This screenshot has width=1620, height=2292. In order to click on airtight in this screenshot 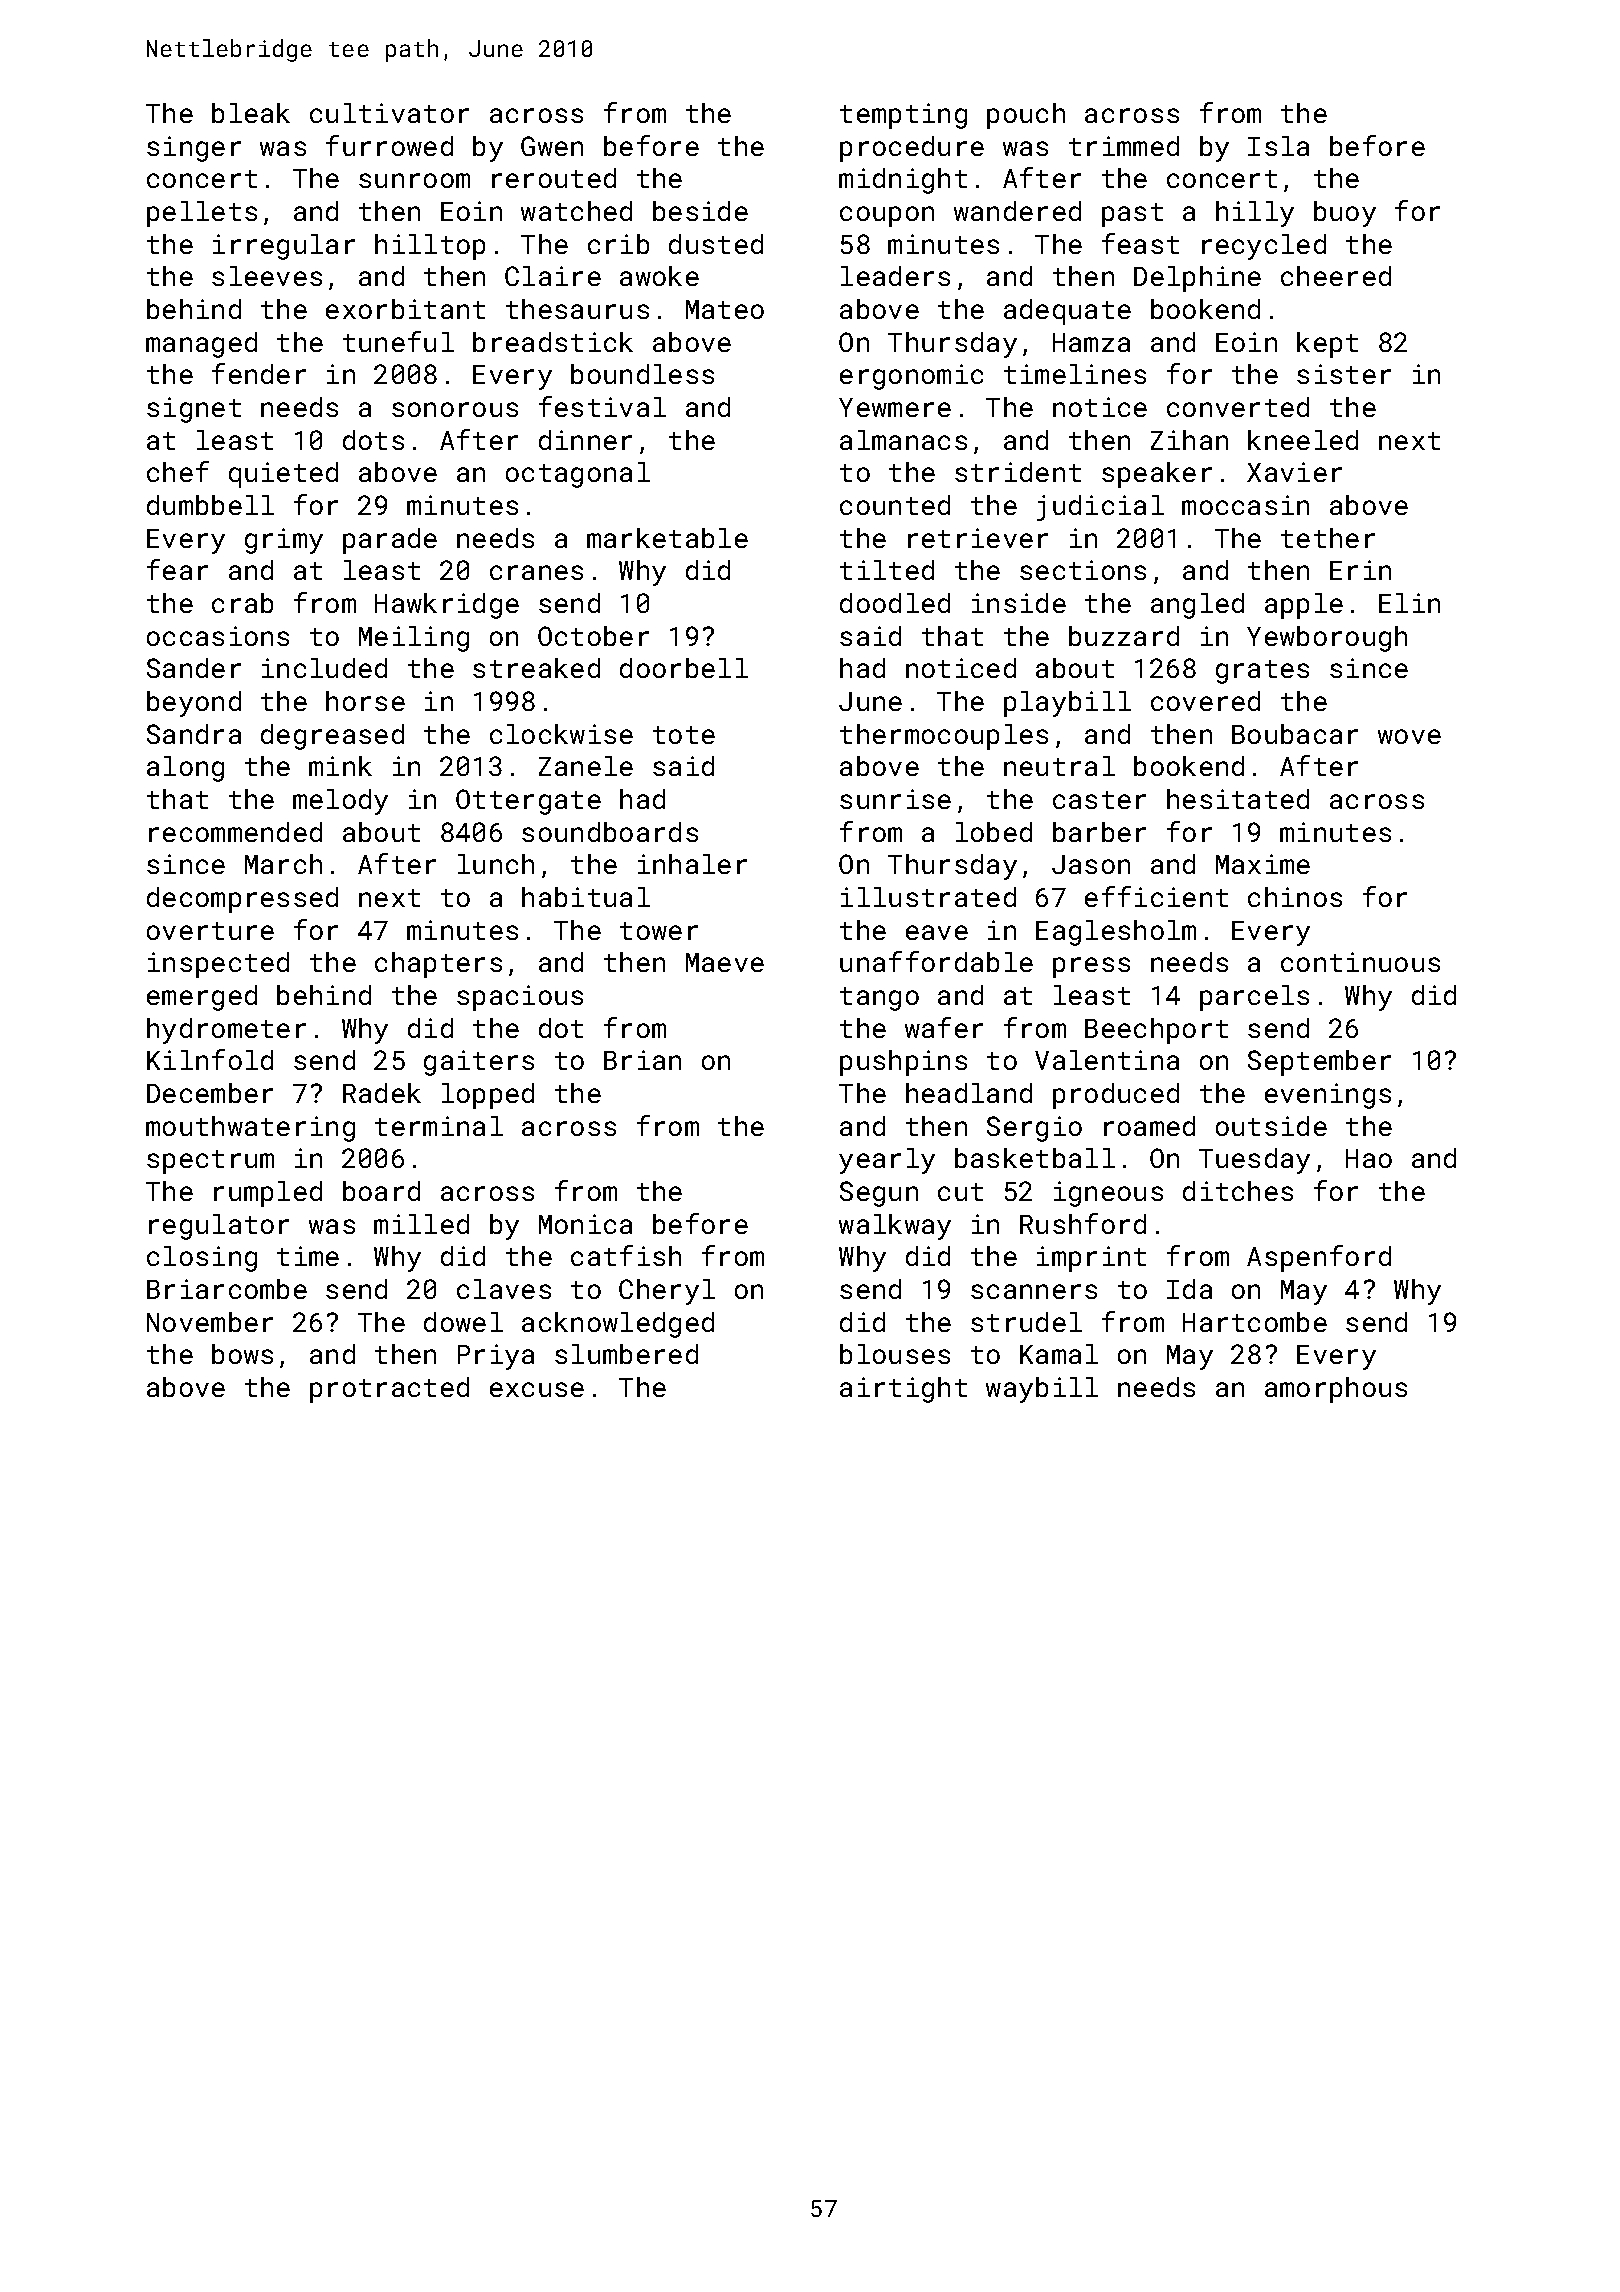, I will do `click(903, 1390)`.
